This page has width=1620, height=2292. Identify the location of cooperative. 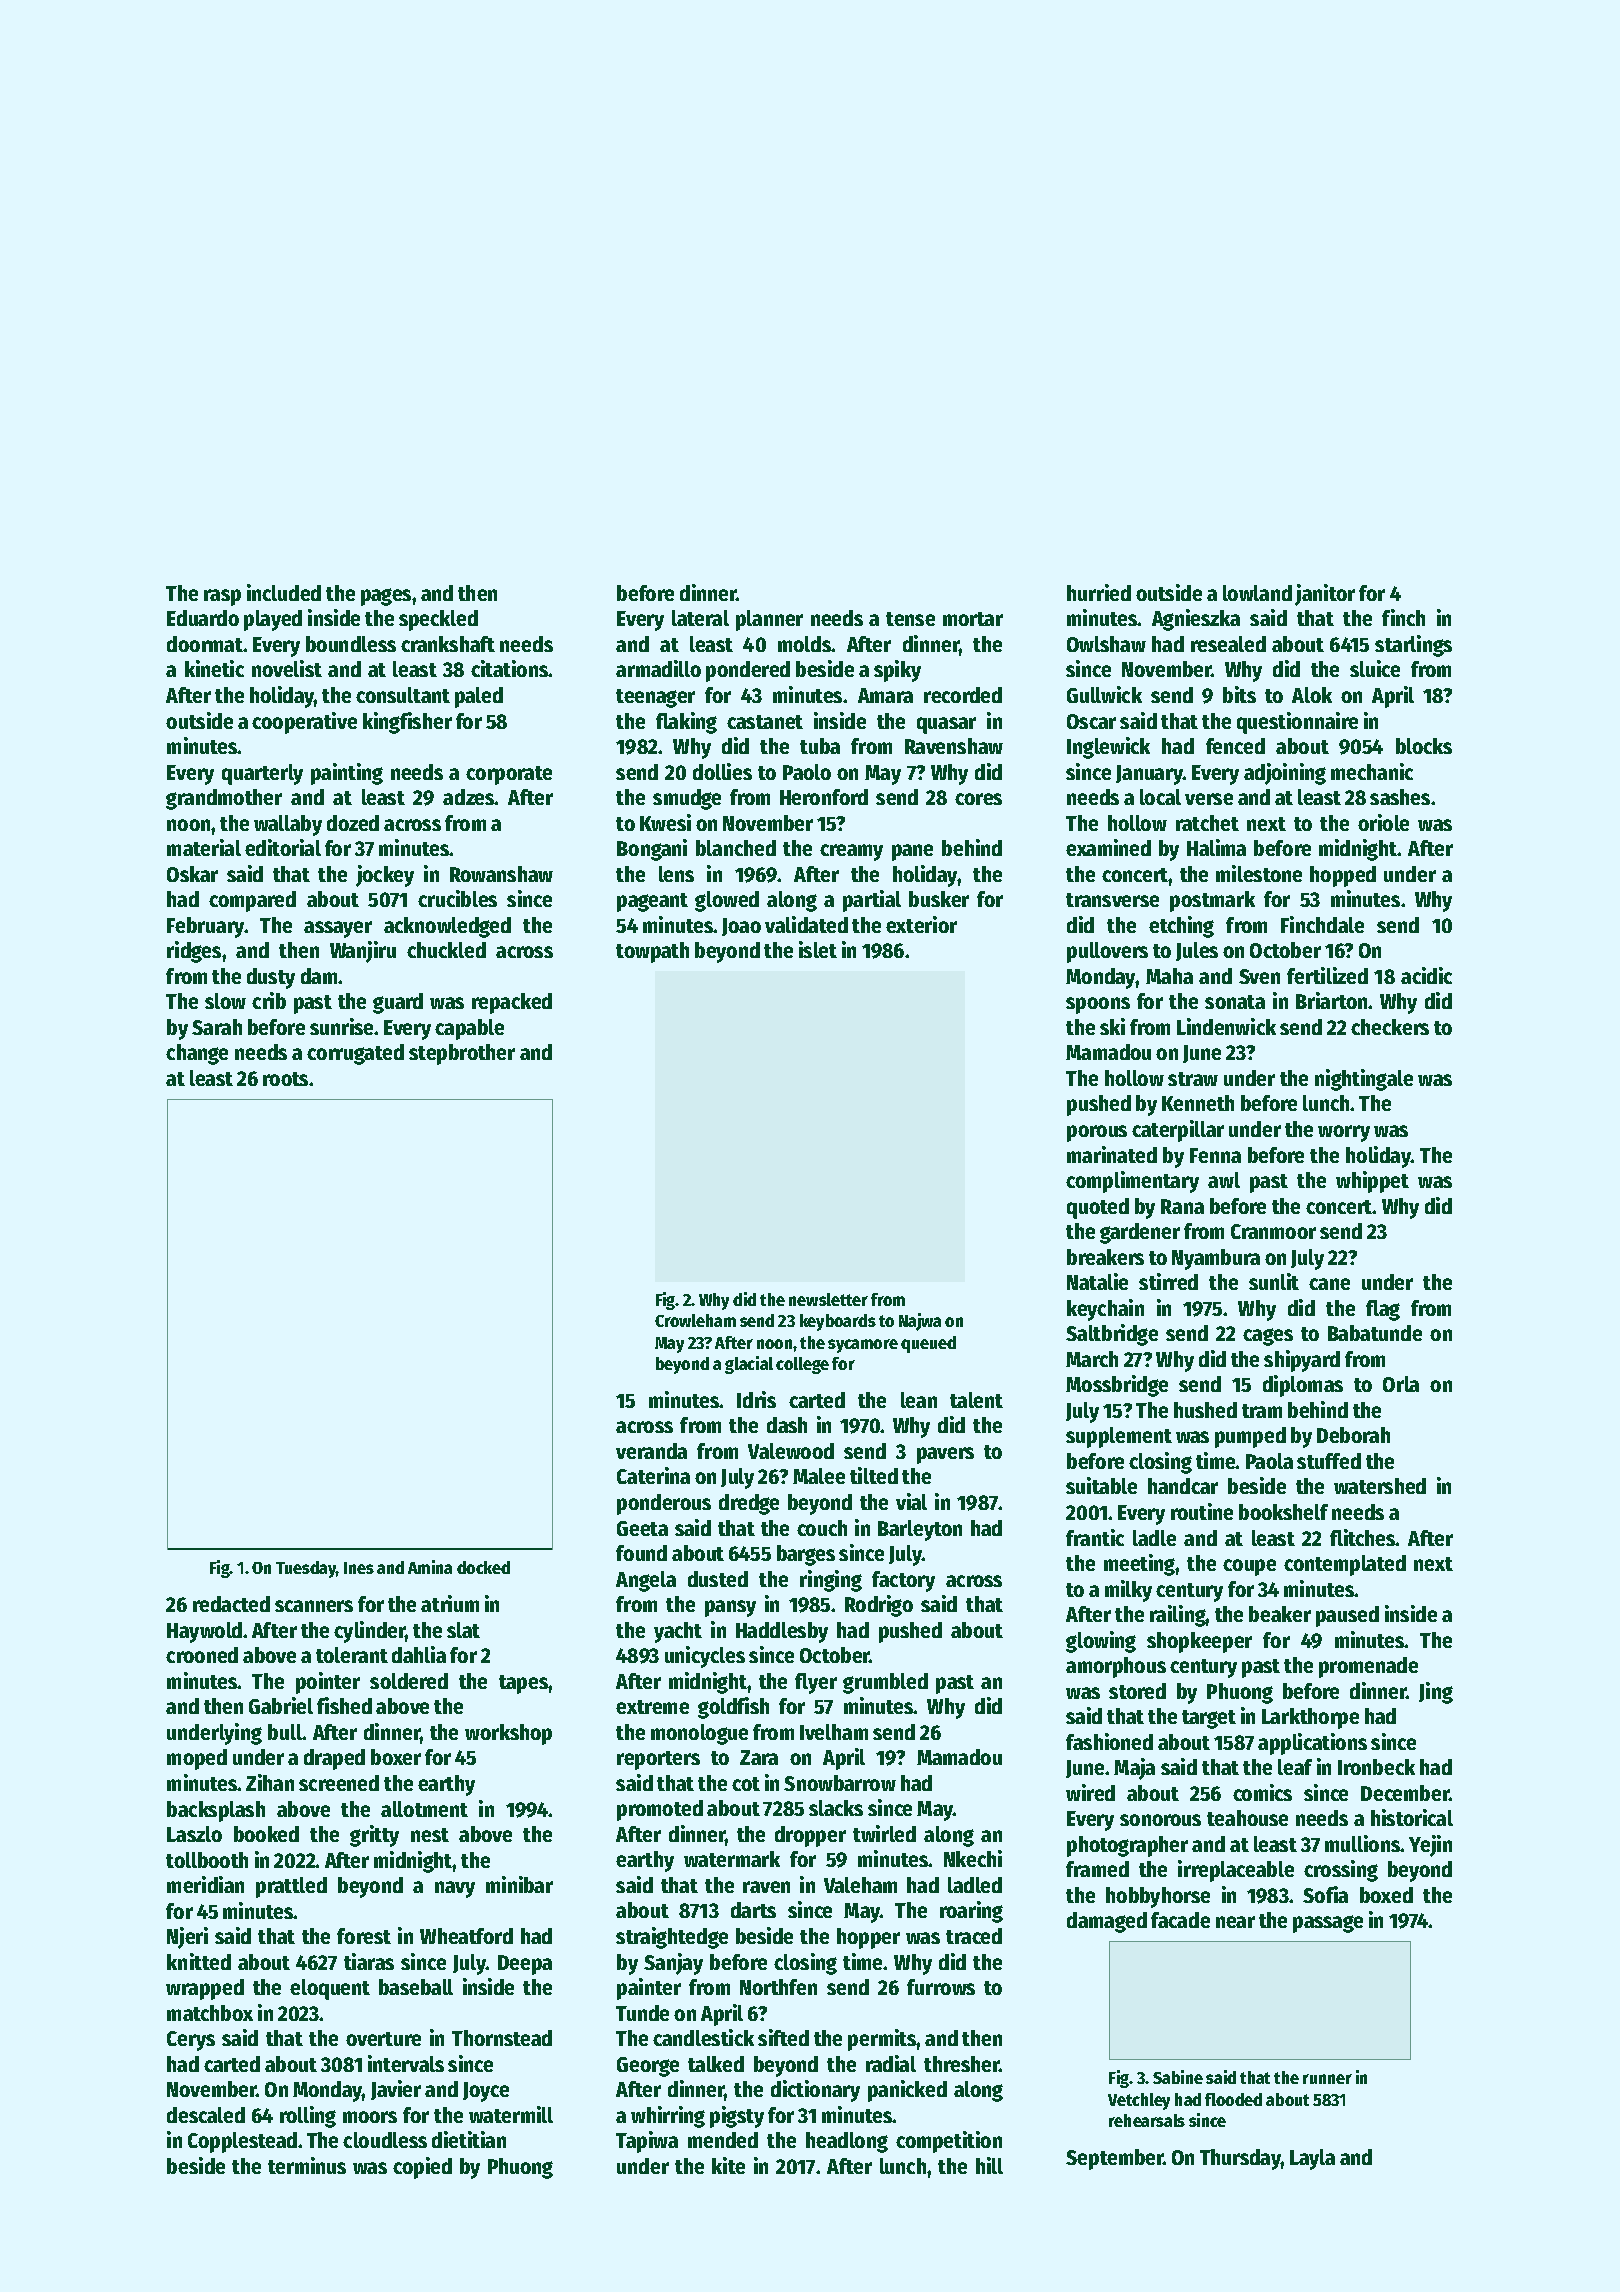
(304, 723).
